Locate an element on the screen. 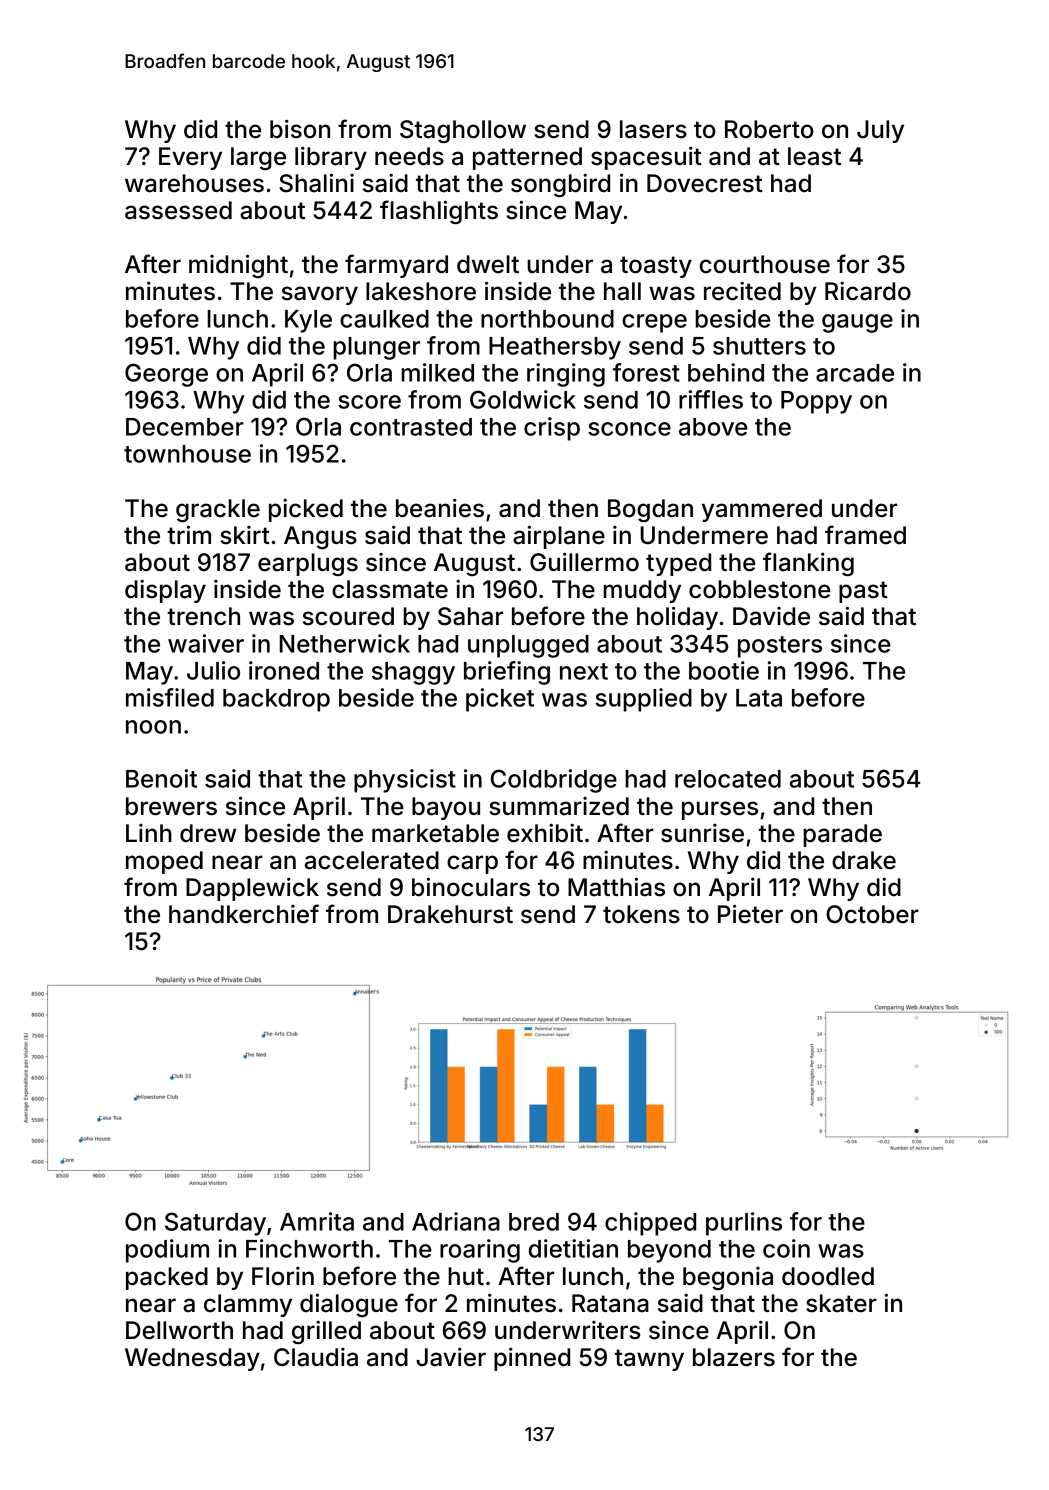 Image resolution: width=1049 pixels, height=1490 pixels. Pieter is located at coordinates (750, 914).
